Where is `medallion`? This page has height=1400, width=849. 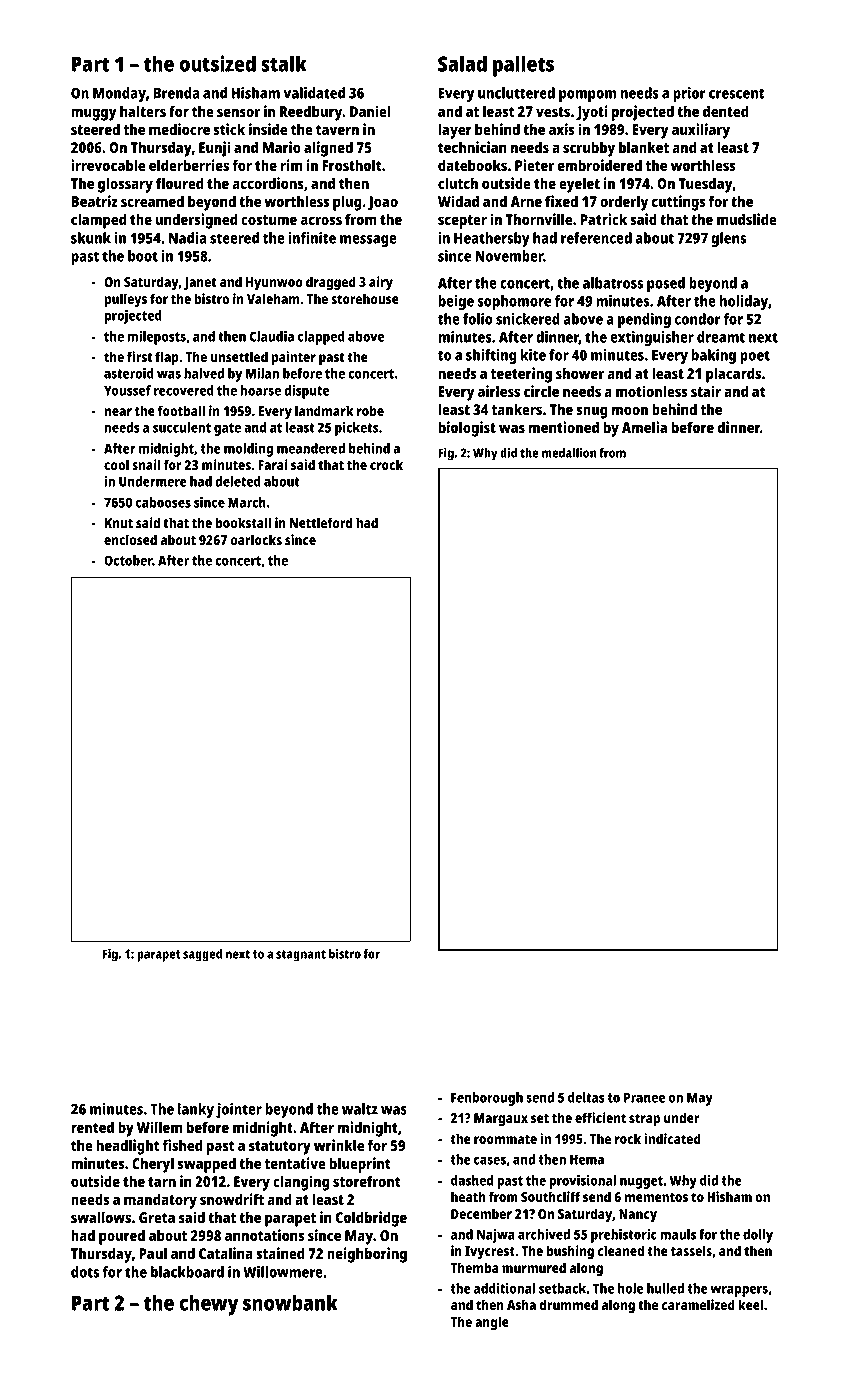 medallion is located at coordinates (569, 453).
